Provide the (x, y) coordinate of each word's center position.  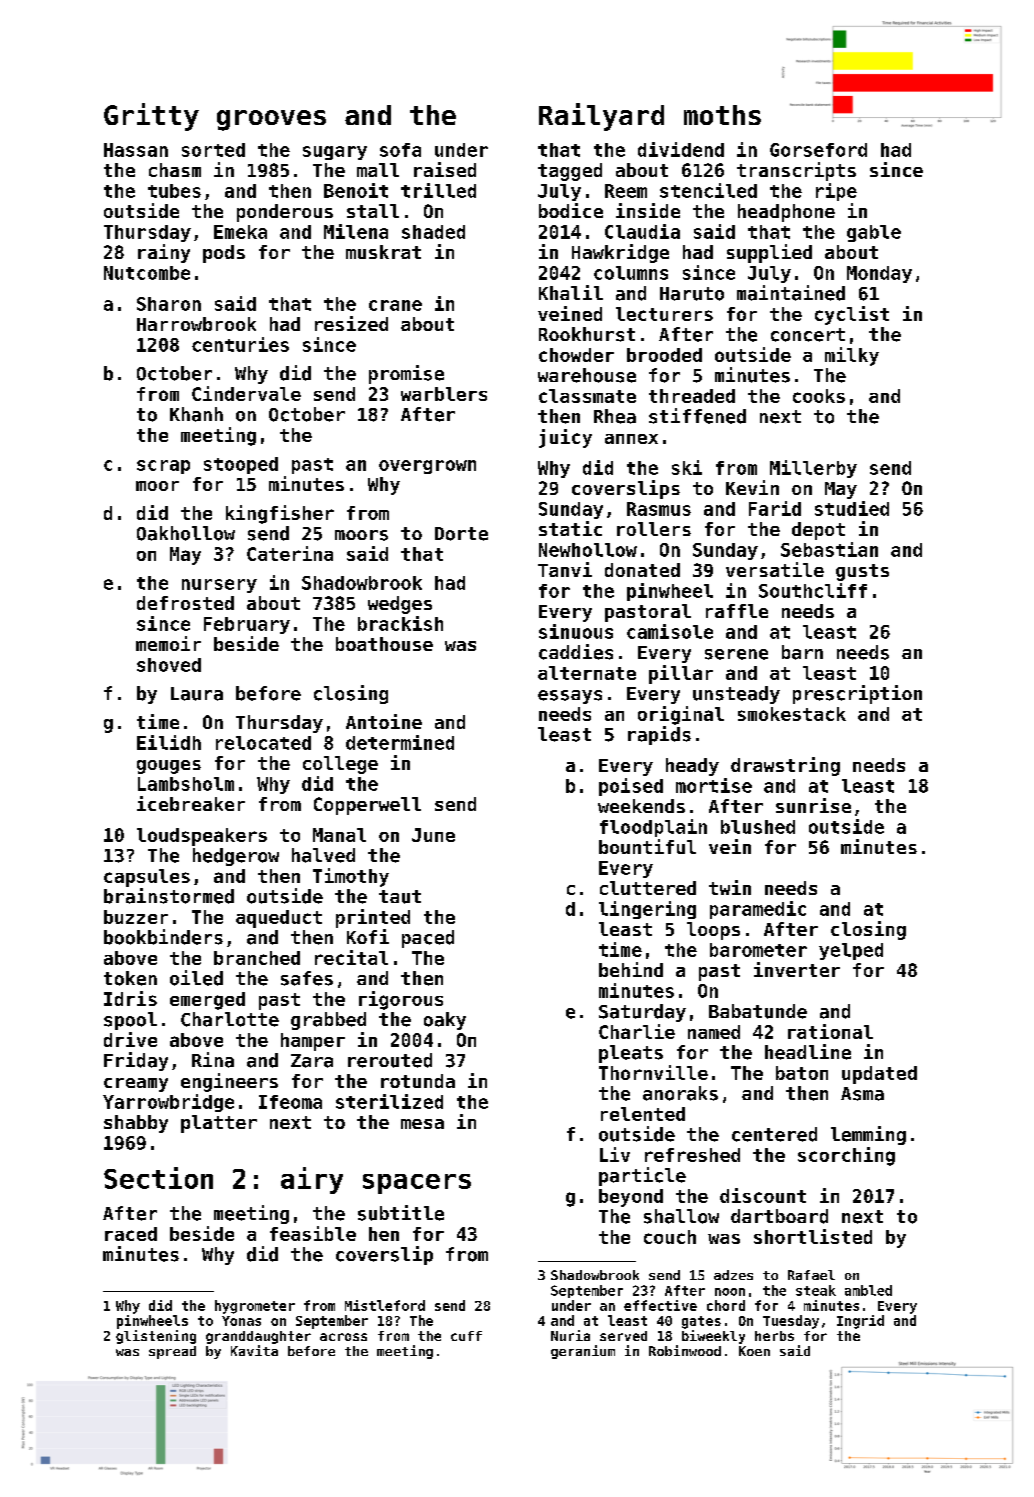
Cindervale (246, 393)
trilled (438, 190)
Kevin (752, 487)
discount (763, 1195)
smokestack (792, 714)
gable (874, 233)
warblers (444, 394)
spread (172, 1352)
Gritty (151, 117)
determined (400, 742)
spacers (417, 1184)
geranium (583, 1352)
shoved (169, 665)
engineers (229, 1082)
